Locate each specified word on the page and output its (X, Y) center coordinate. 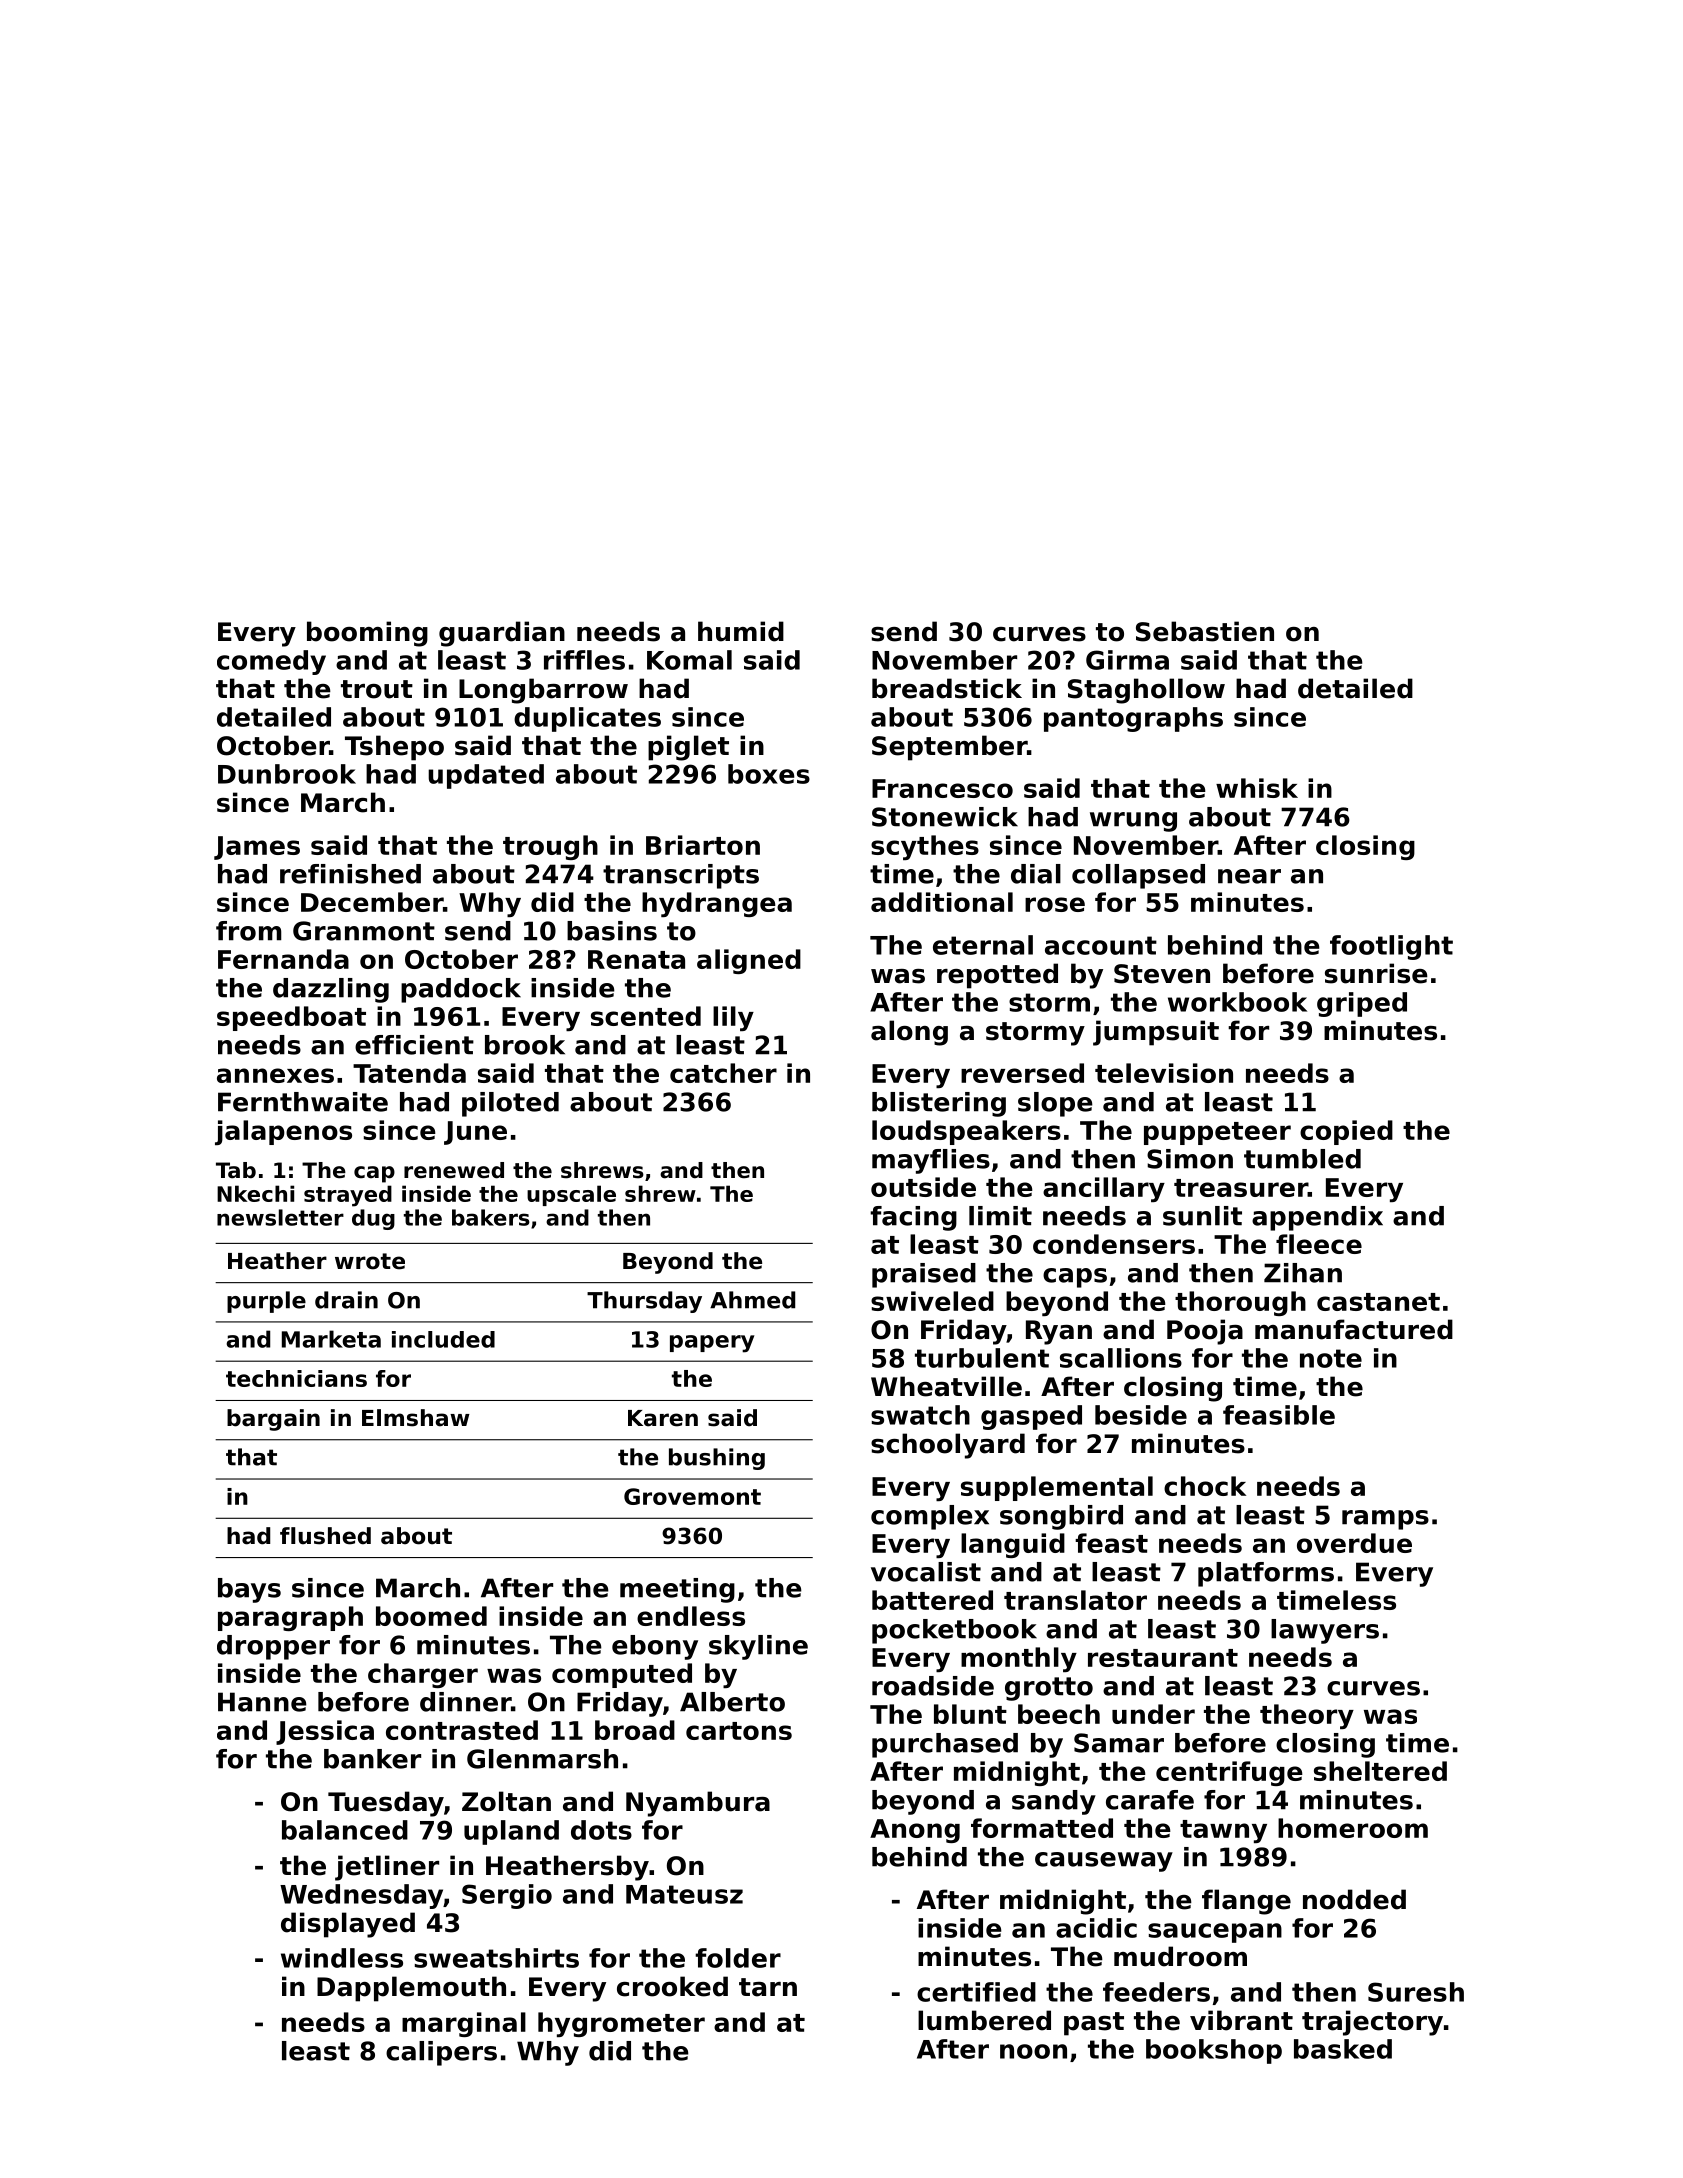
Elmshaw (416, 1418)
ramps (1385, 1520)
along (909, 1033)
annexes (275, 1075)
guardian (502, 634)
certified (976, 1992)
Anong (915, 1831)
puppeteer (1217, 1133)
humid (741, 631)
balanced (345, 1830)
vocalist (926, 1572)
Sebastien (1205, 631)
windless (342, 1958)
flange (1246, 1902)
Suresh (1416, 1992)
